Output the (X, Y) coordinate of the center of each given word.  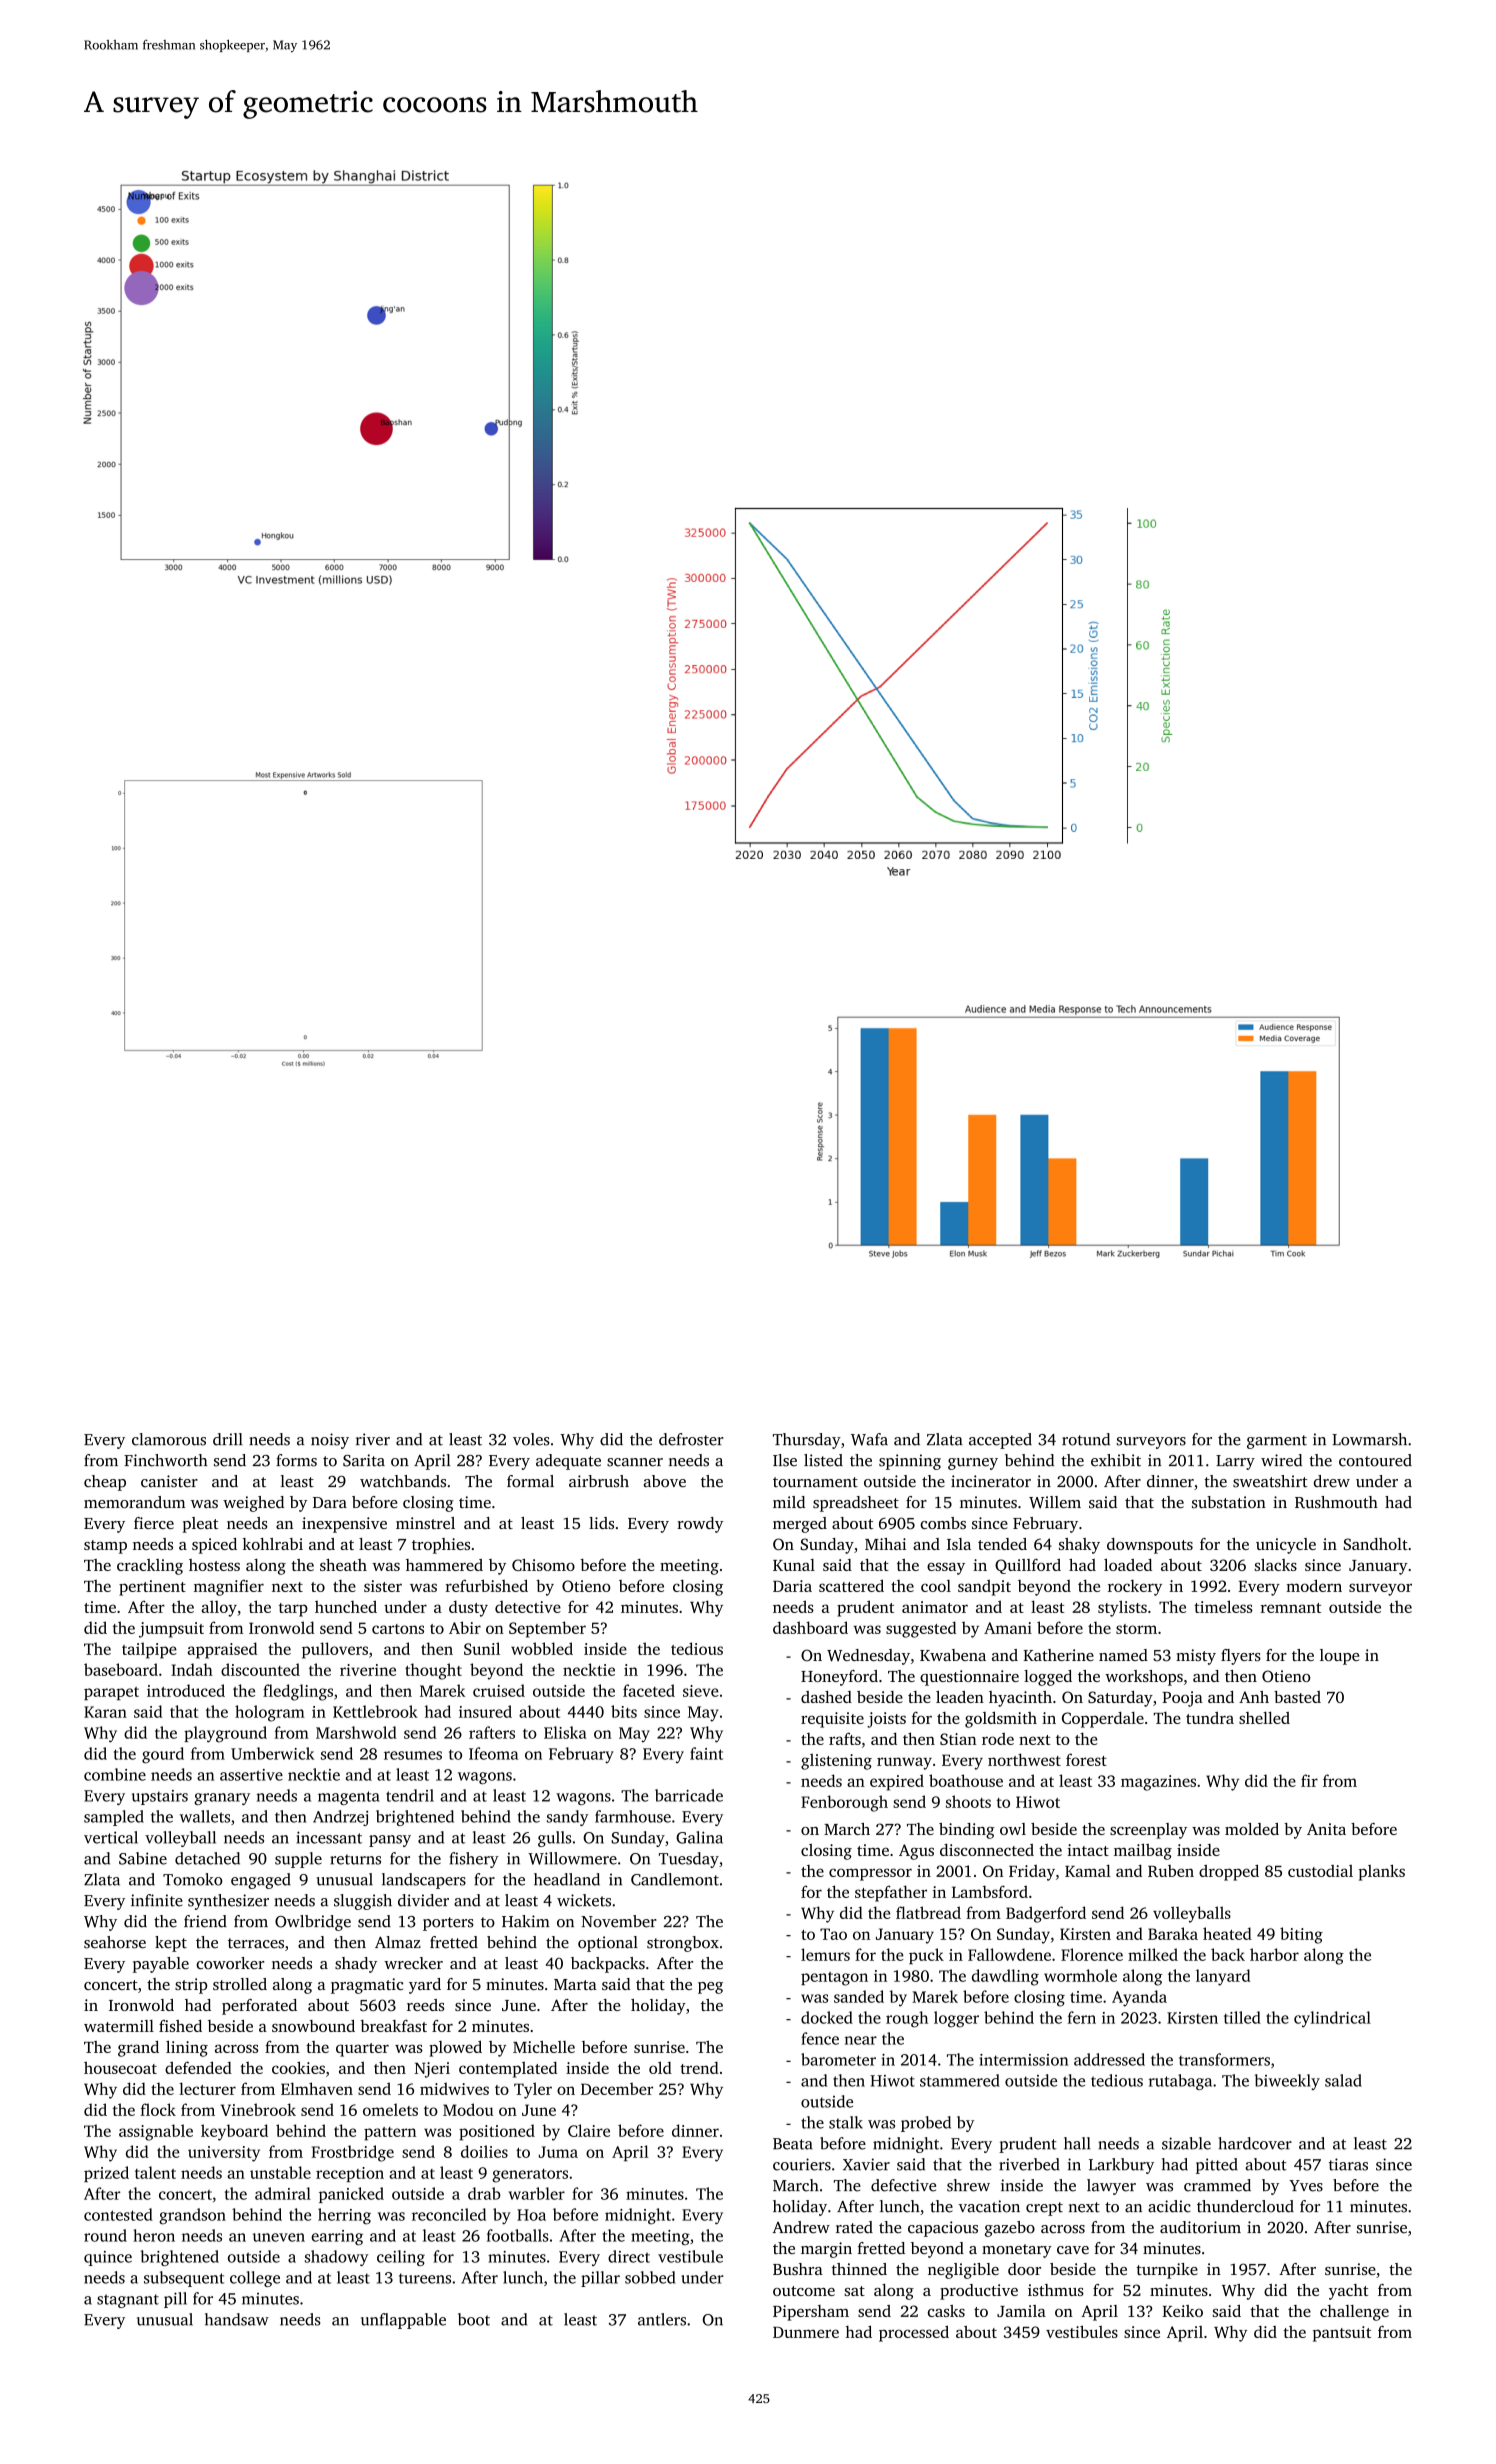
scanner (635, 1462)
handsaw (237, 2319)
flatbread (928, 1912)
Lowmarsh (1369, 1439)
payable (161, 1965)
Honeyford (839, 1678)
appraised (222, 1650)
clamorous (169, 1439)
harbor (1274, 1954)
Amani (1008, 1628)
